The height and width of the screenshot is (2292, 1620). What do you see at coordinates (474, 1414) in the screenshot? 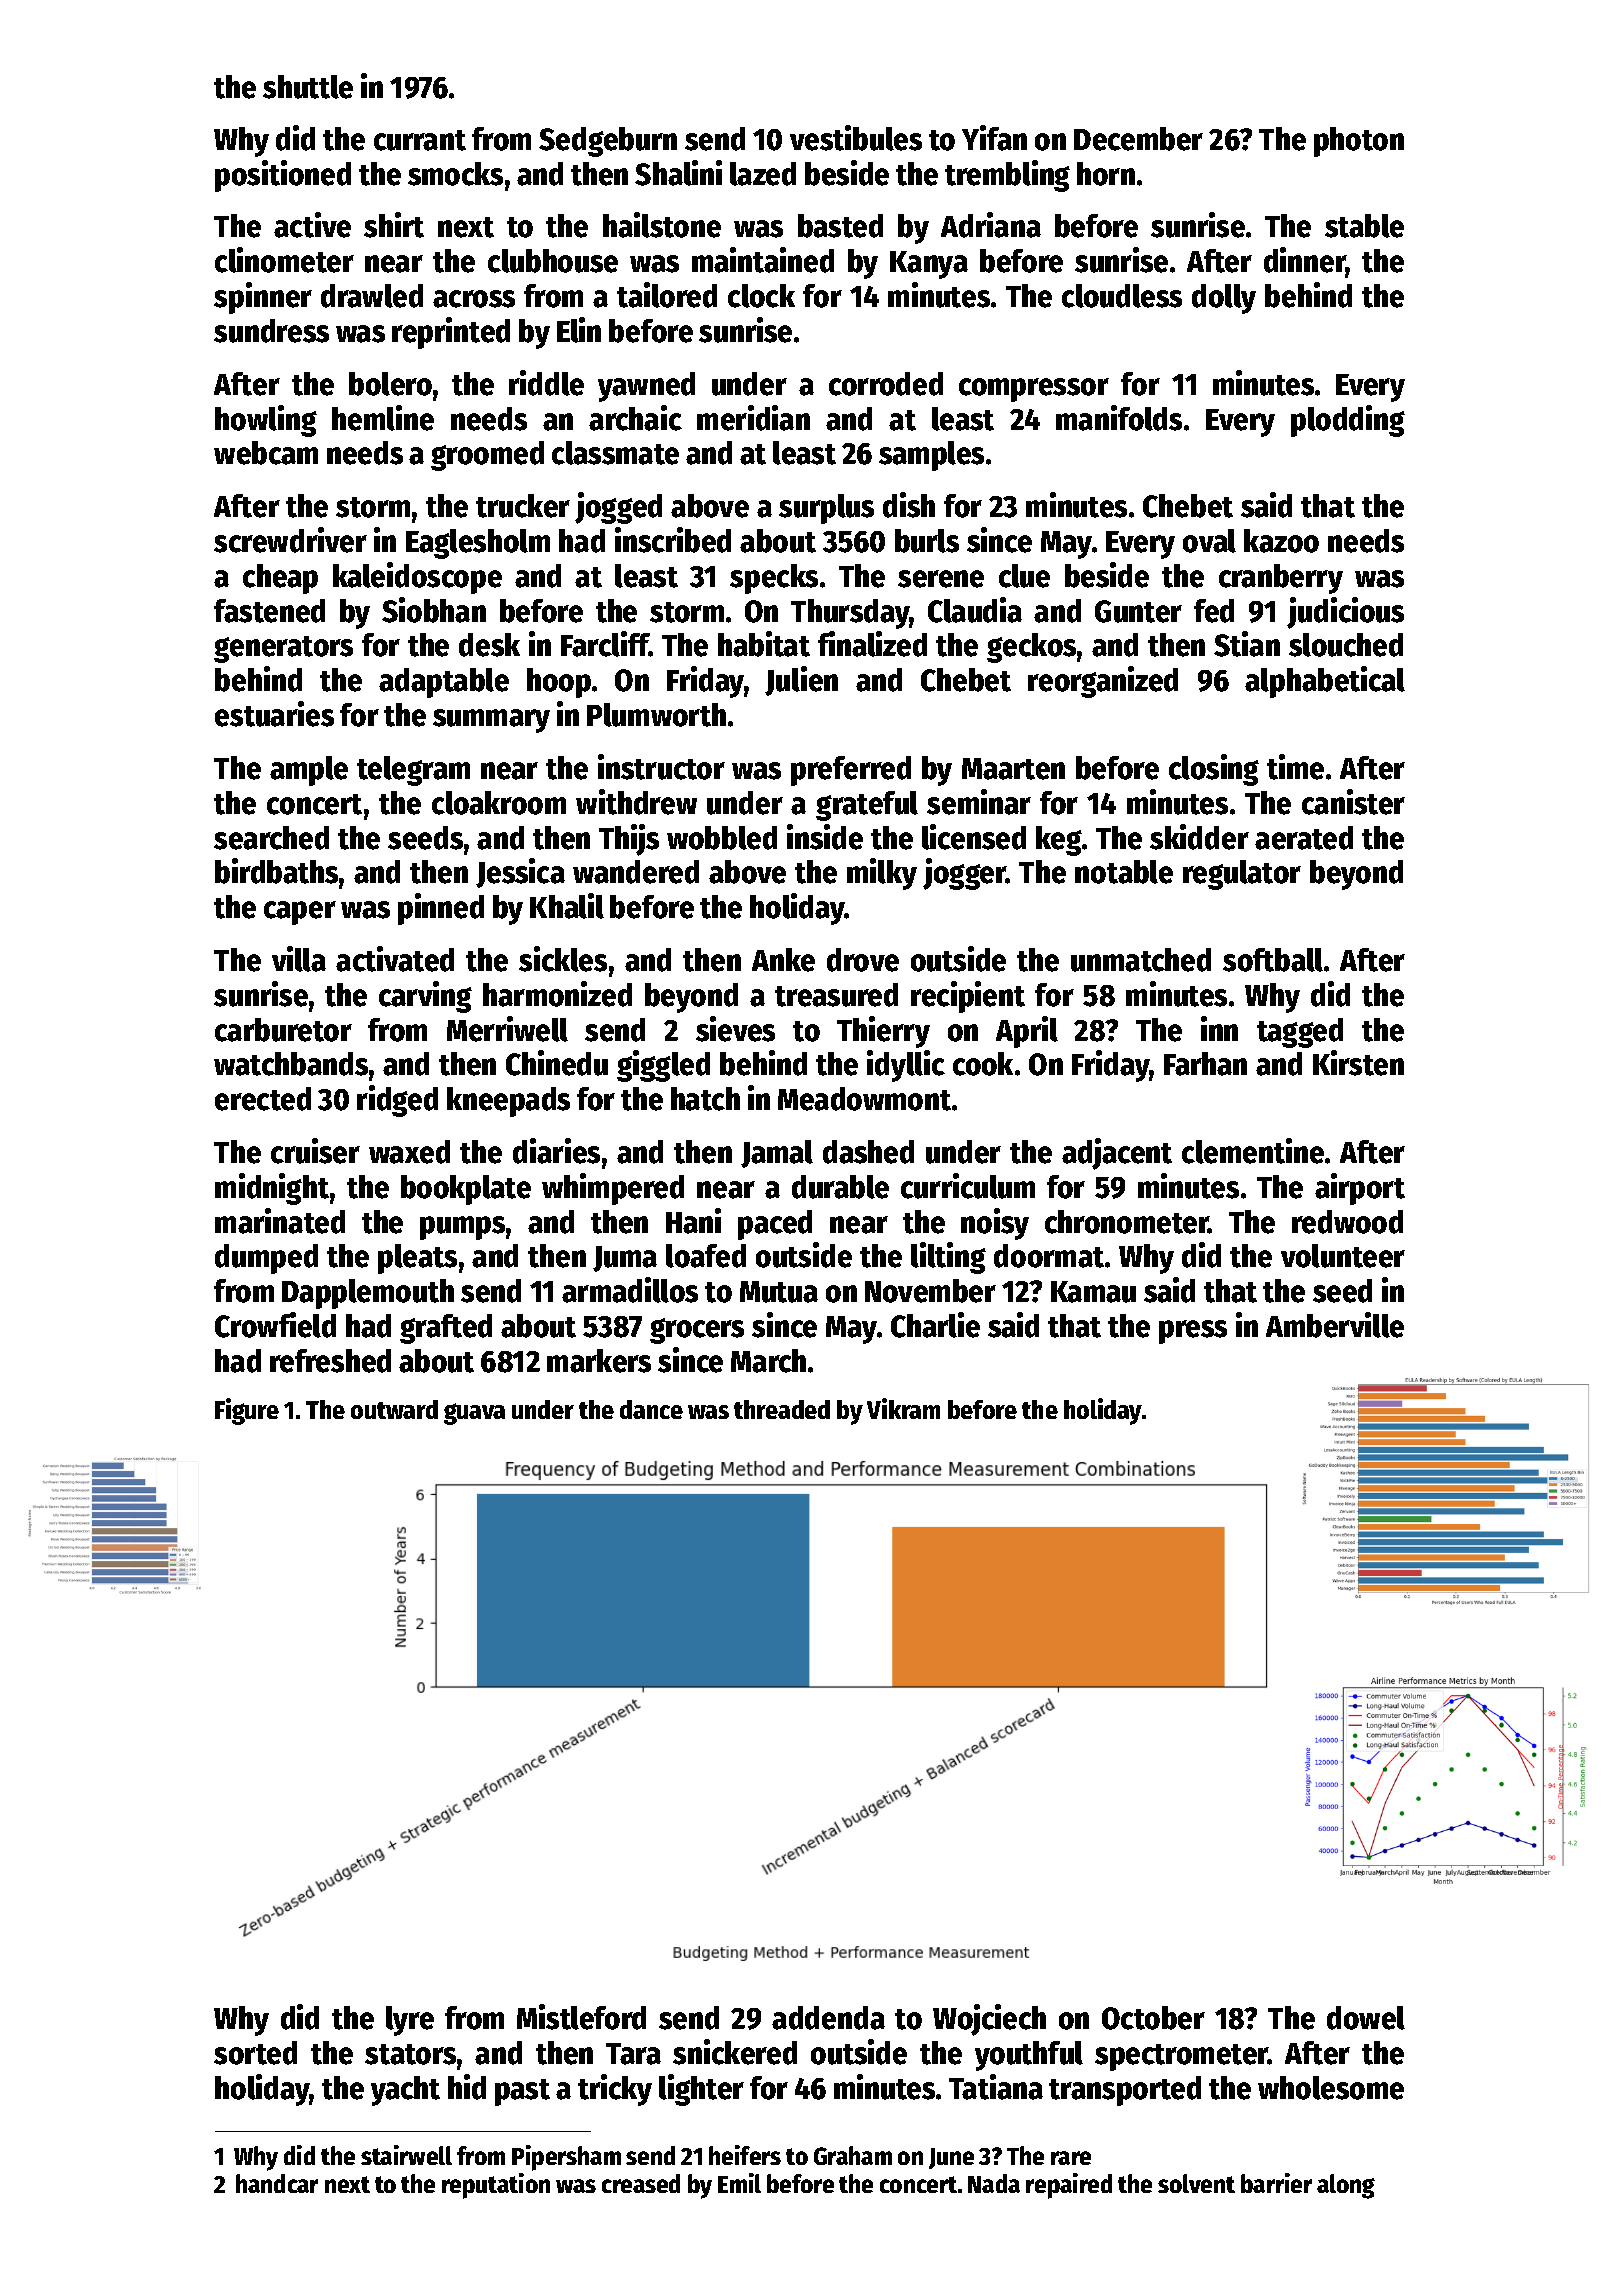
I see `guava` at bounding box center [474, 1414].
